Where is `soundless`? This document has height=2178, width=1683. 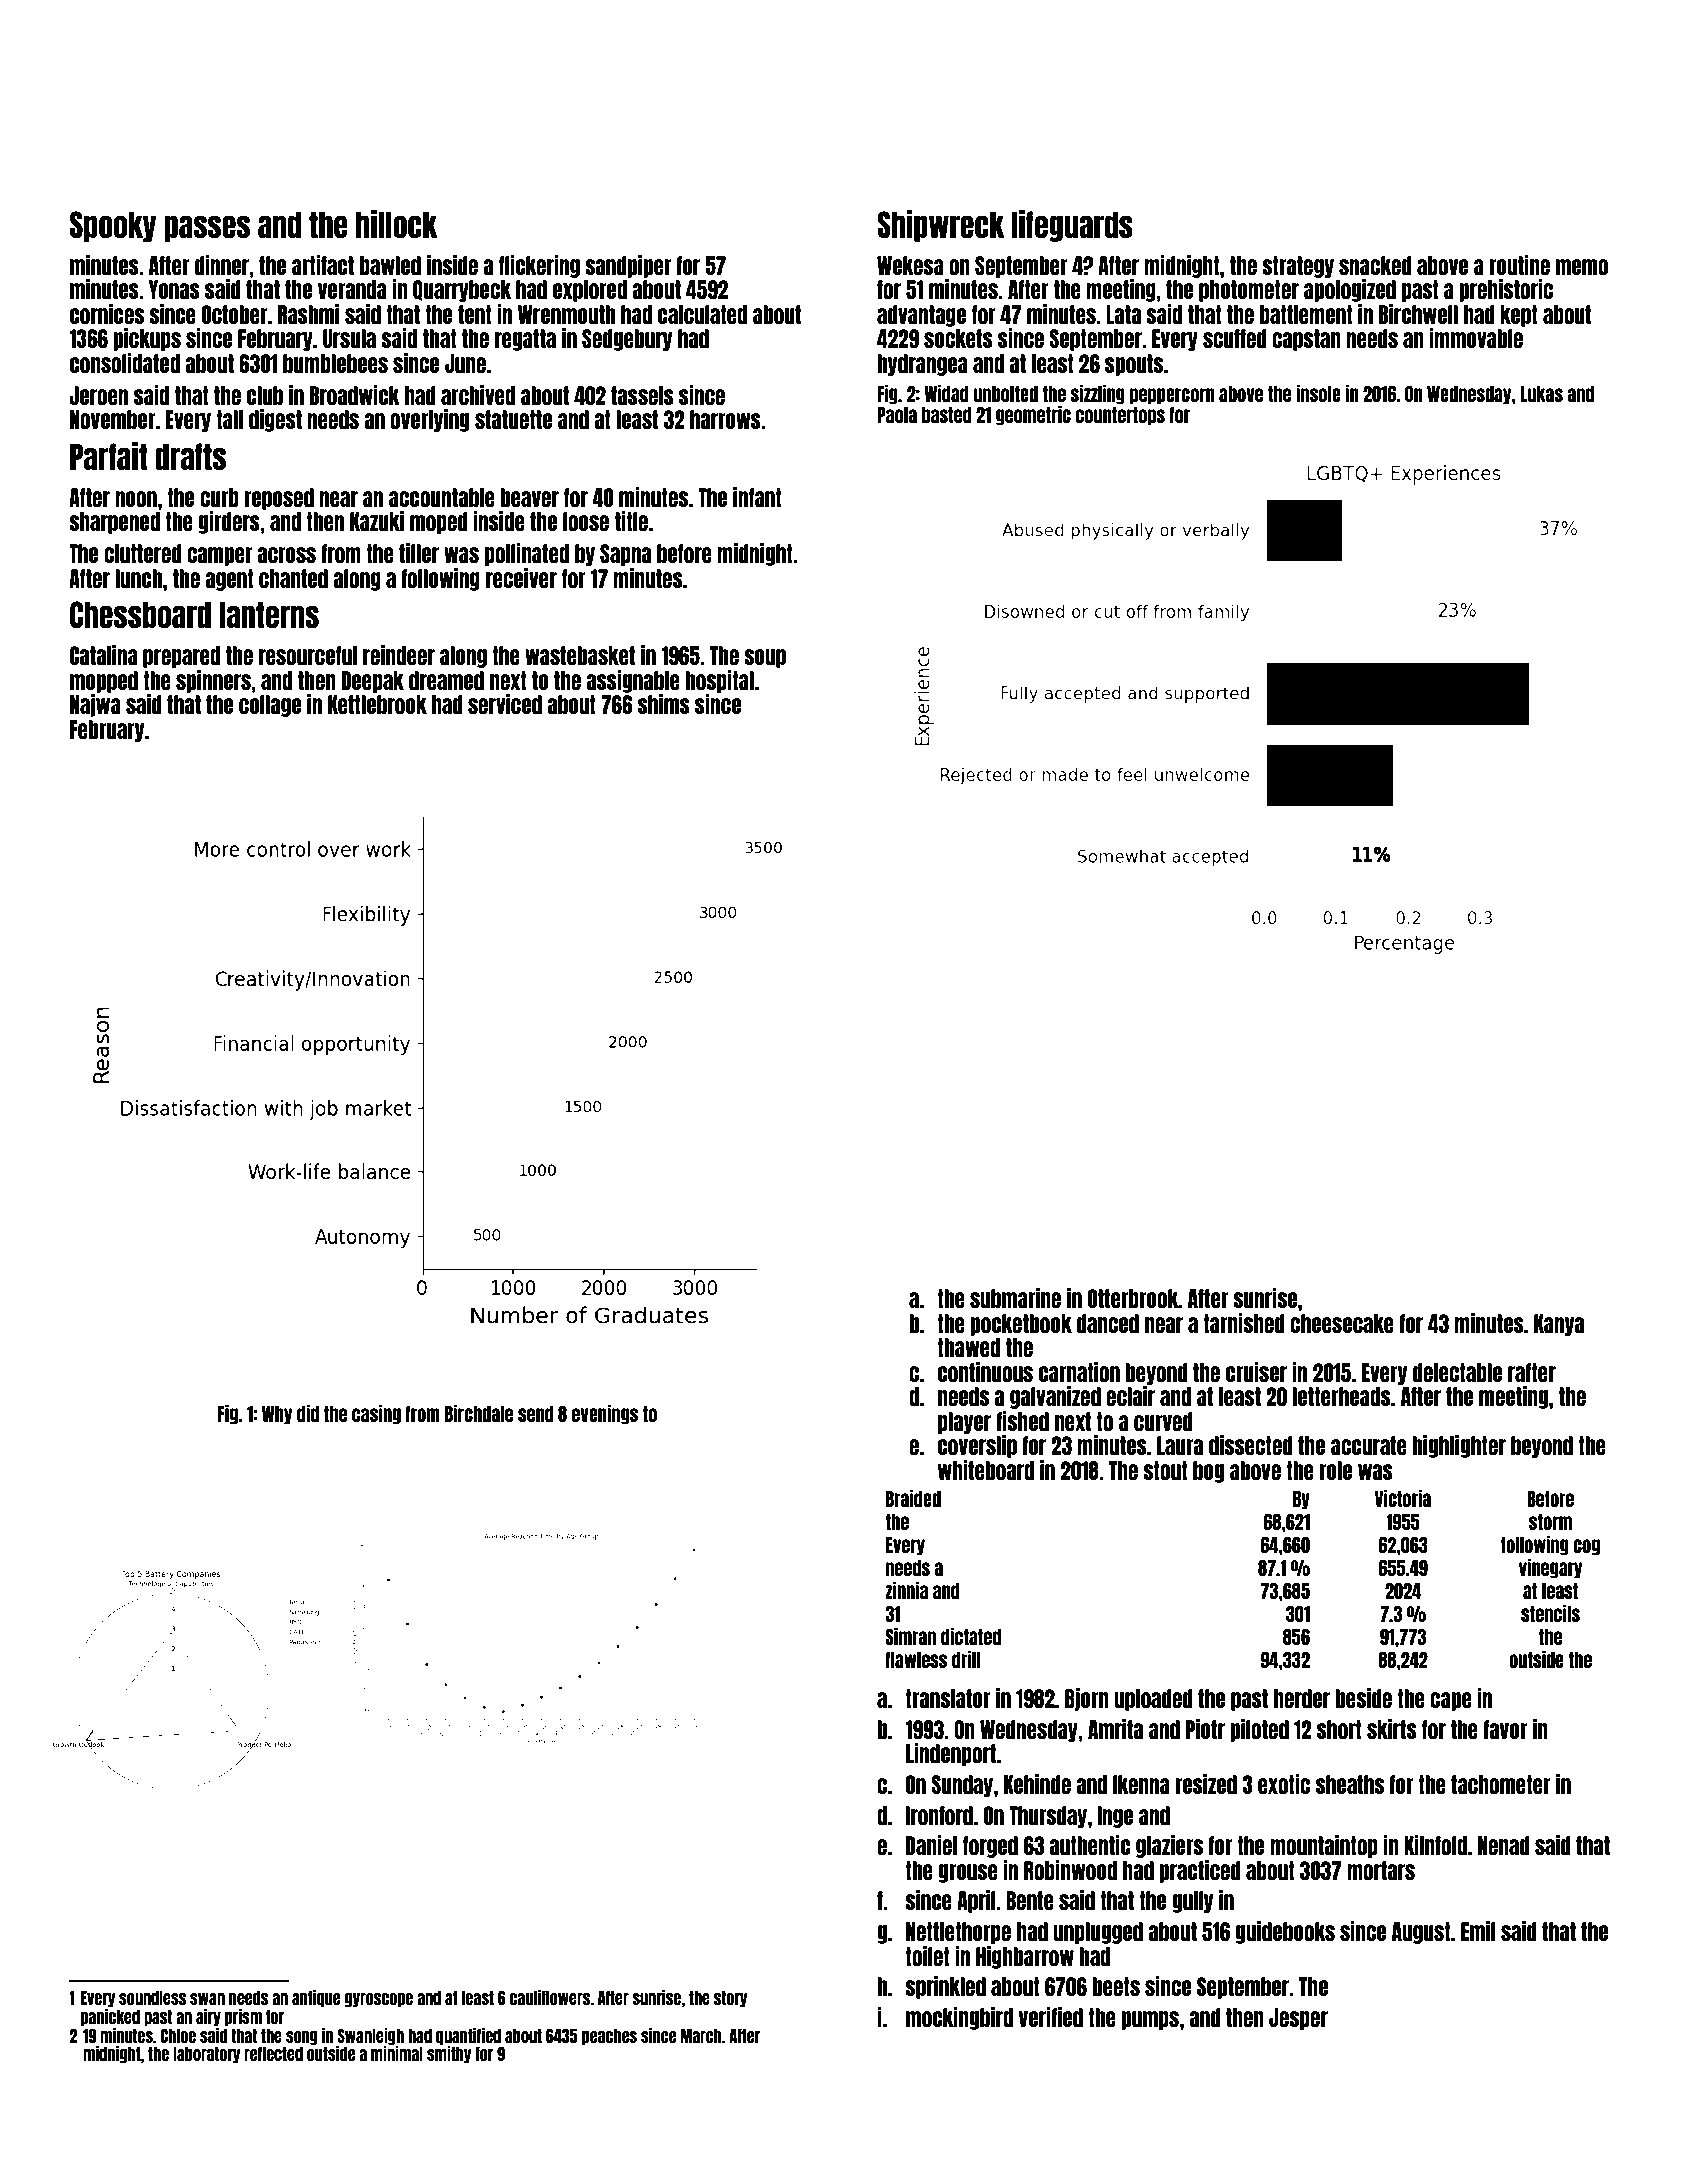 soundless is located at coordinates (152, 1998).
